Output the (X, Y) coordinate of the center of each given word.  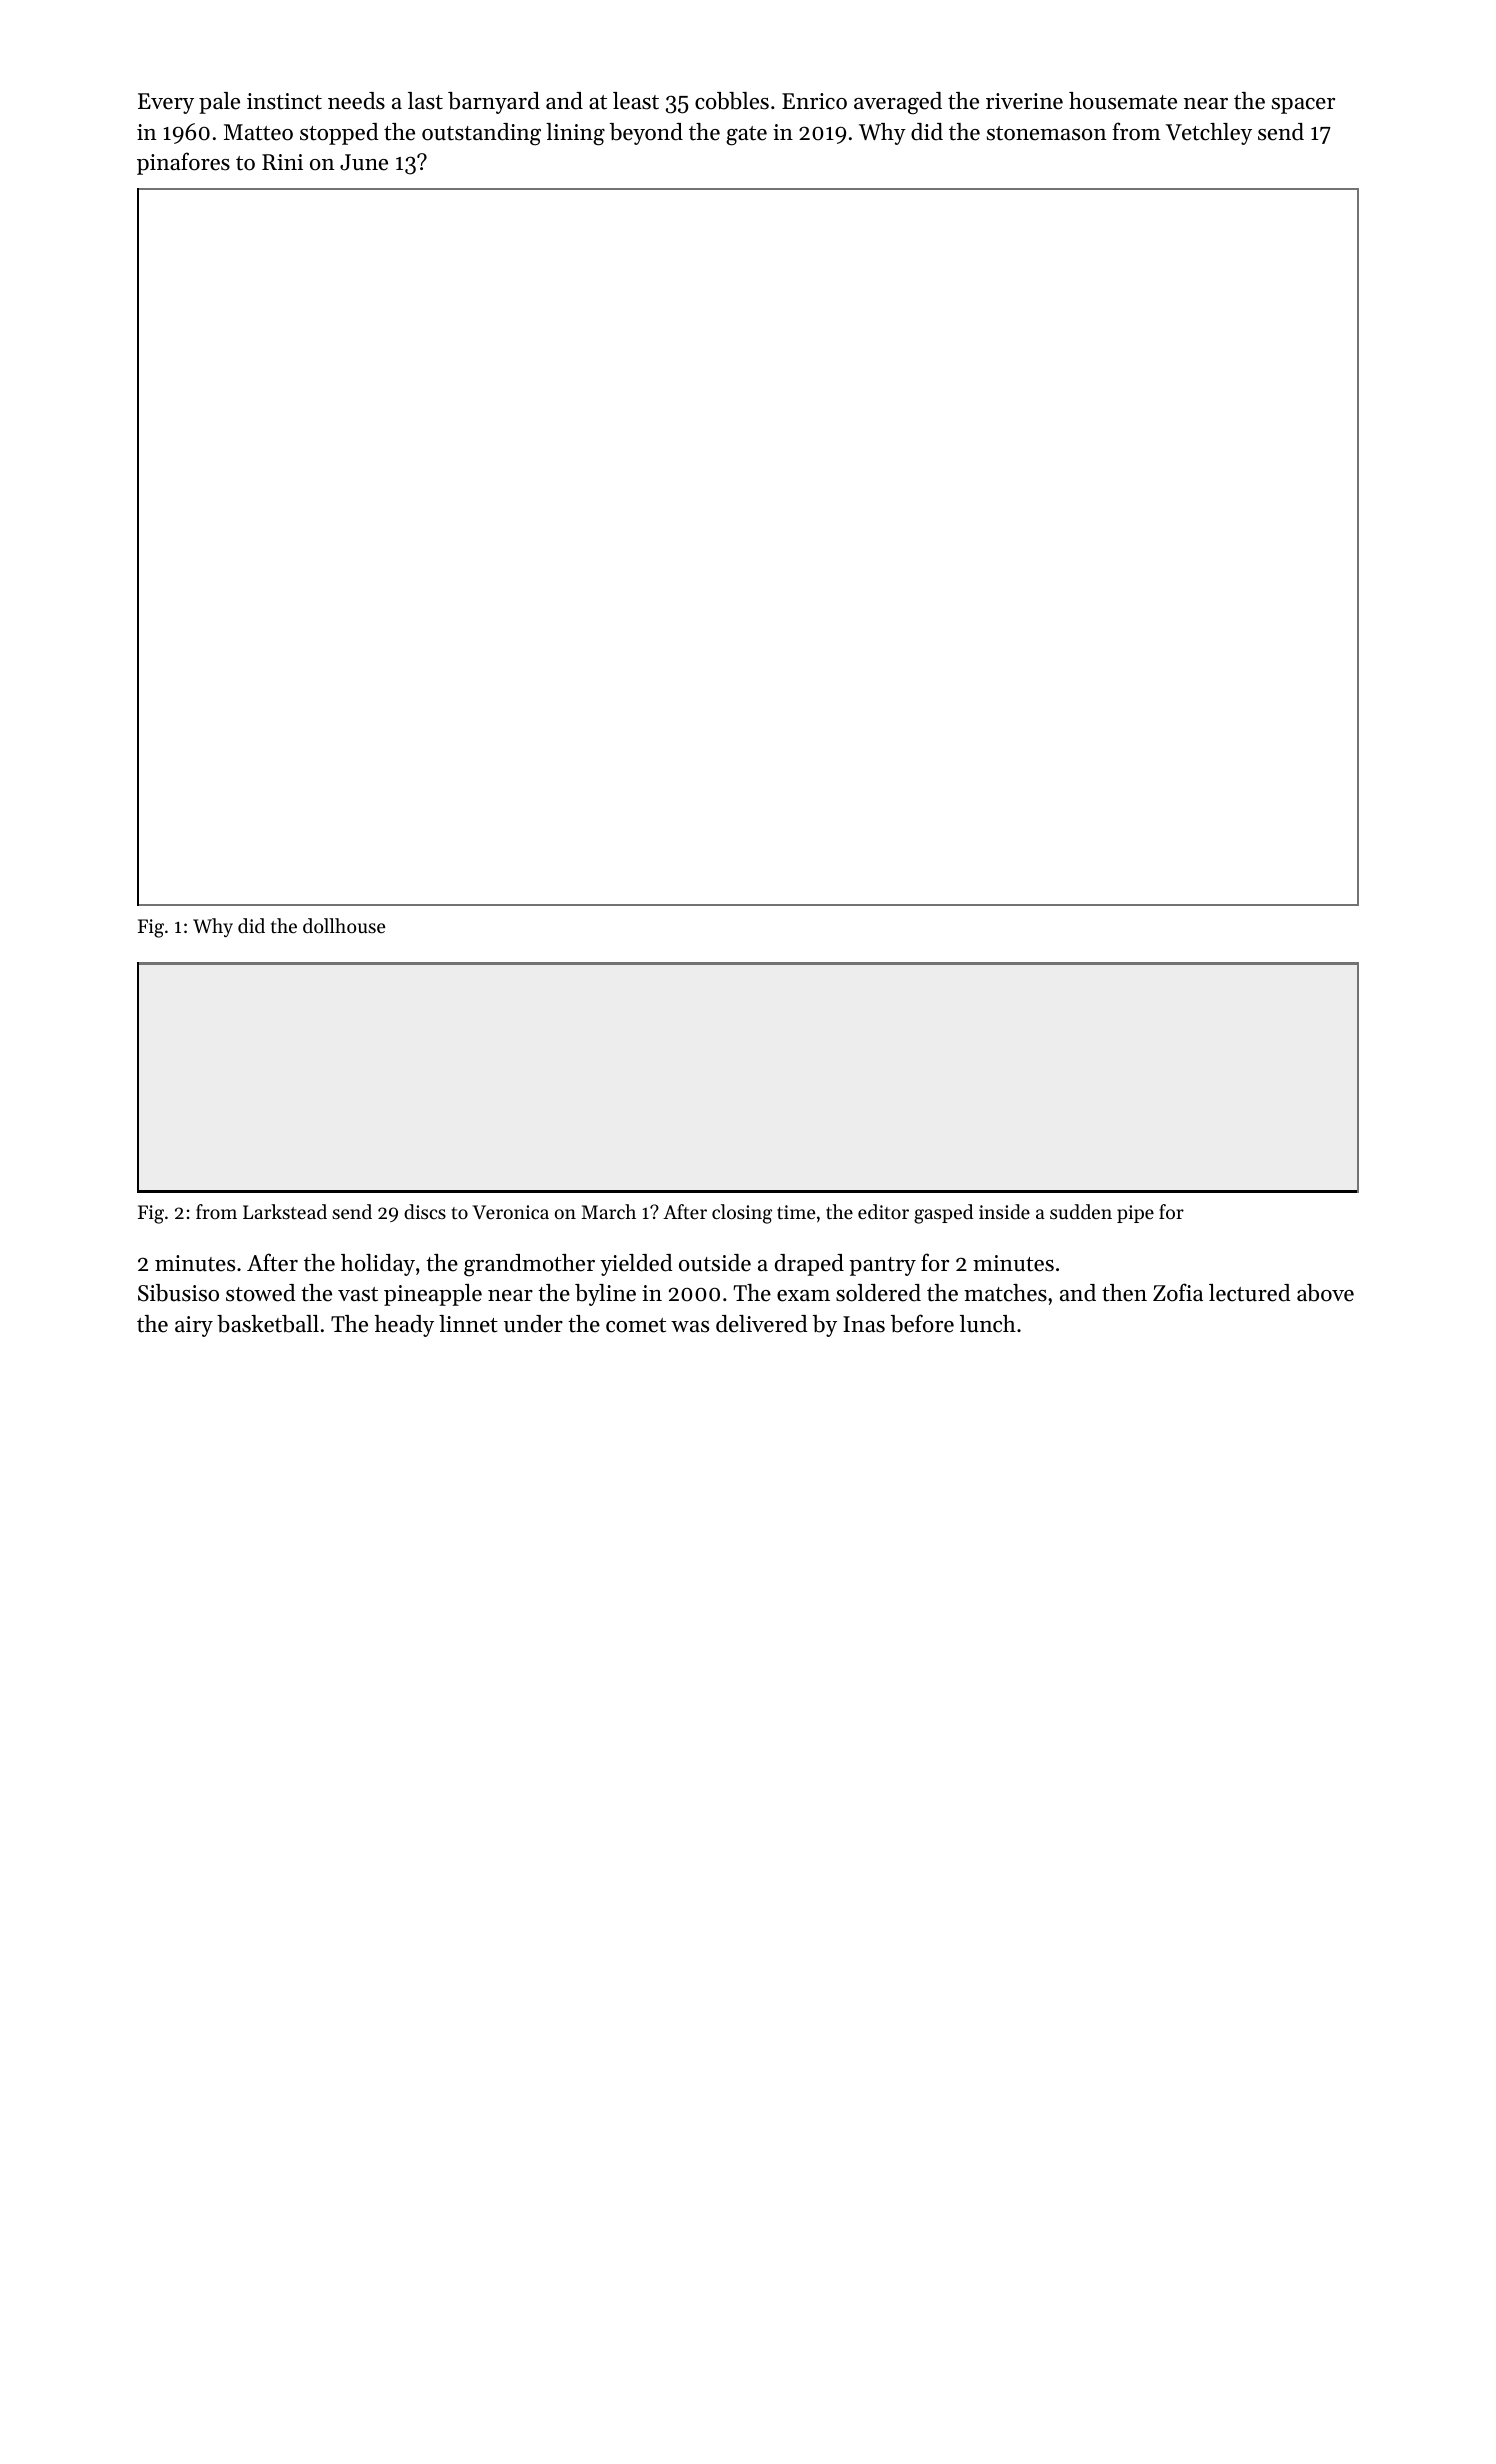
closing (742, 1214)
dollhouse (344, 925)
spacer (1303, 106)
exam (803, 1296)
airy (194, 1326)
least (636, 101)
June (364, 162)
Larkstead (285, 1211)
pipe (1135, 1214)
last (425, 101)
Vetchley (1209, 134)
